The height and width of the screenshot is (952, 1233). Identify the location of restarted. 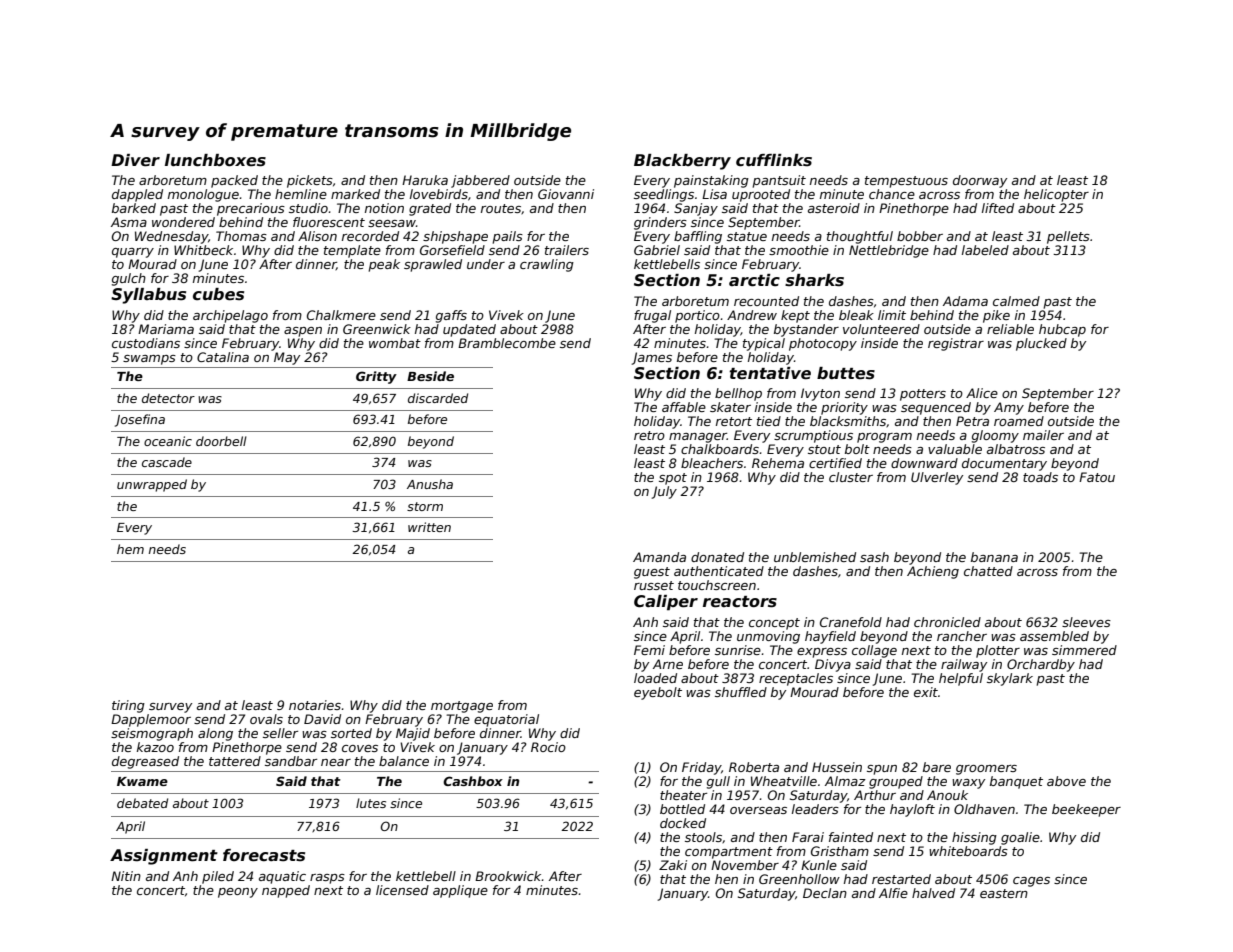
(901, 879).
